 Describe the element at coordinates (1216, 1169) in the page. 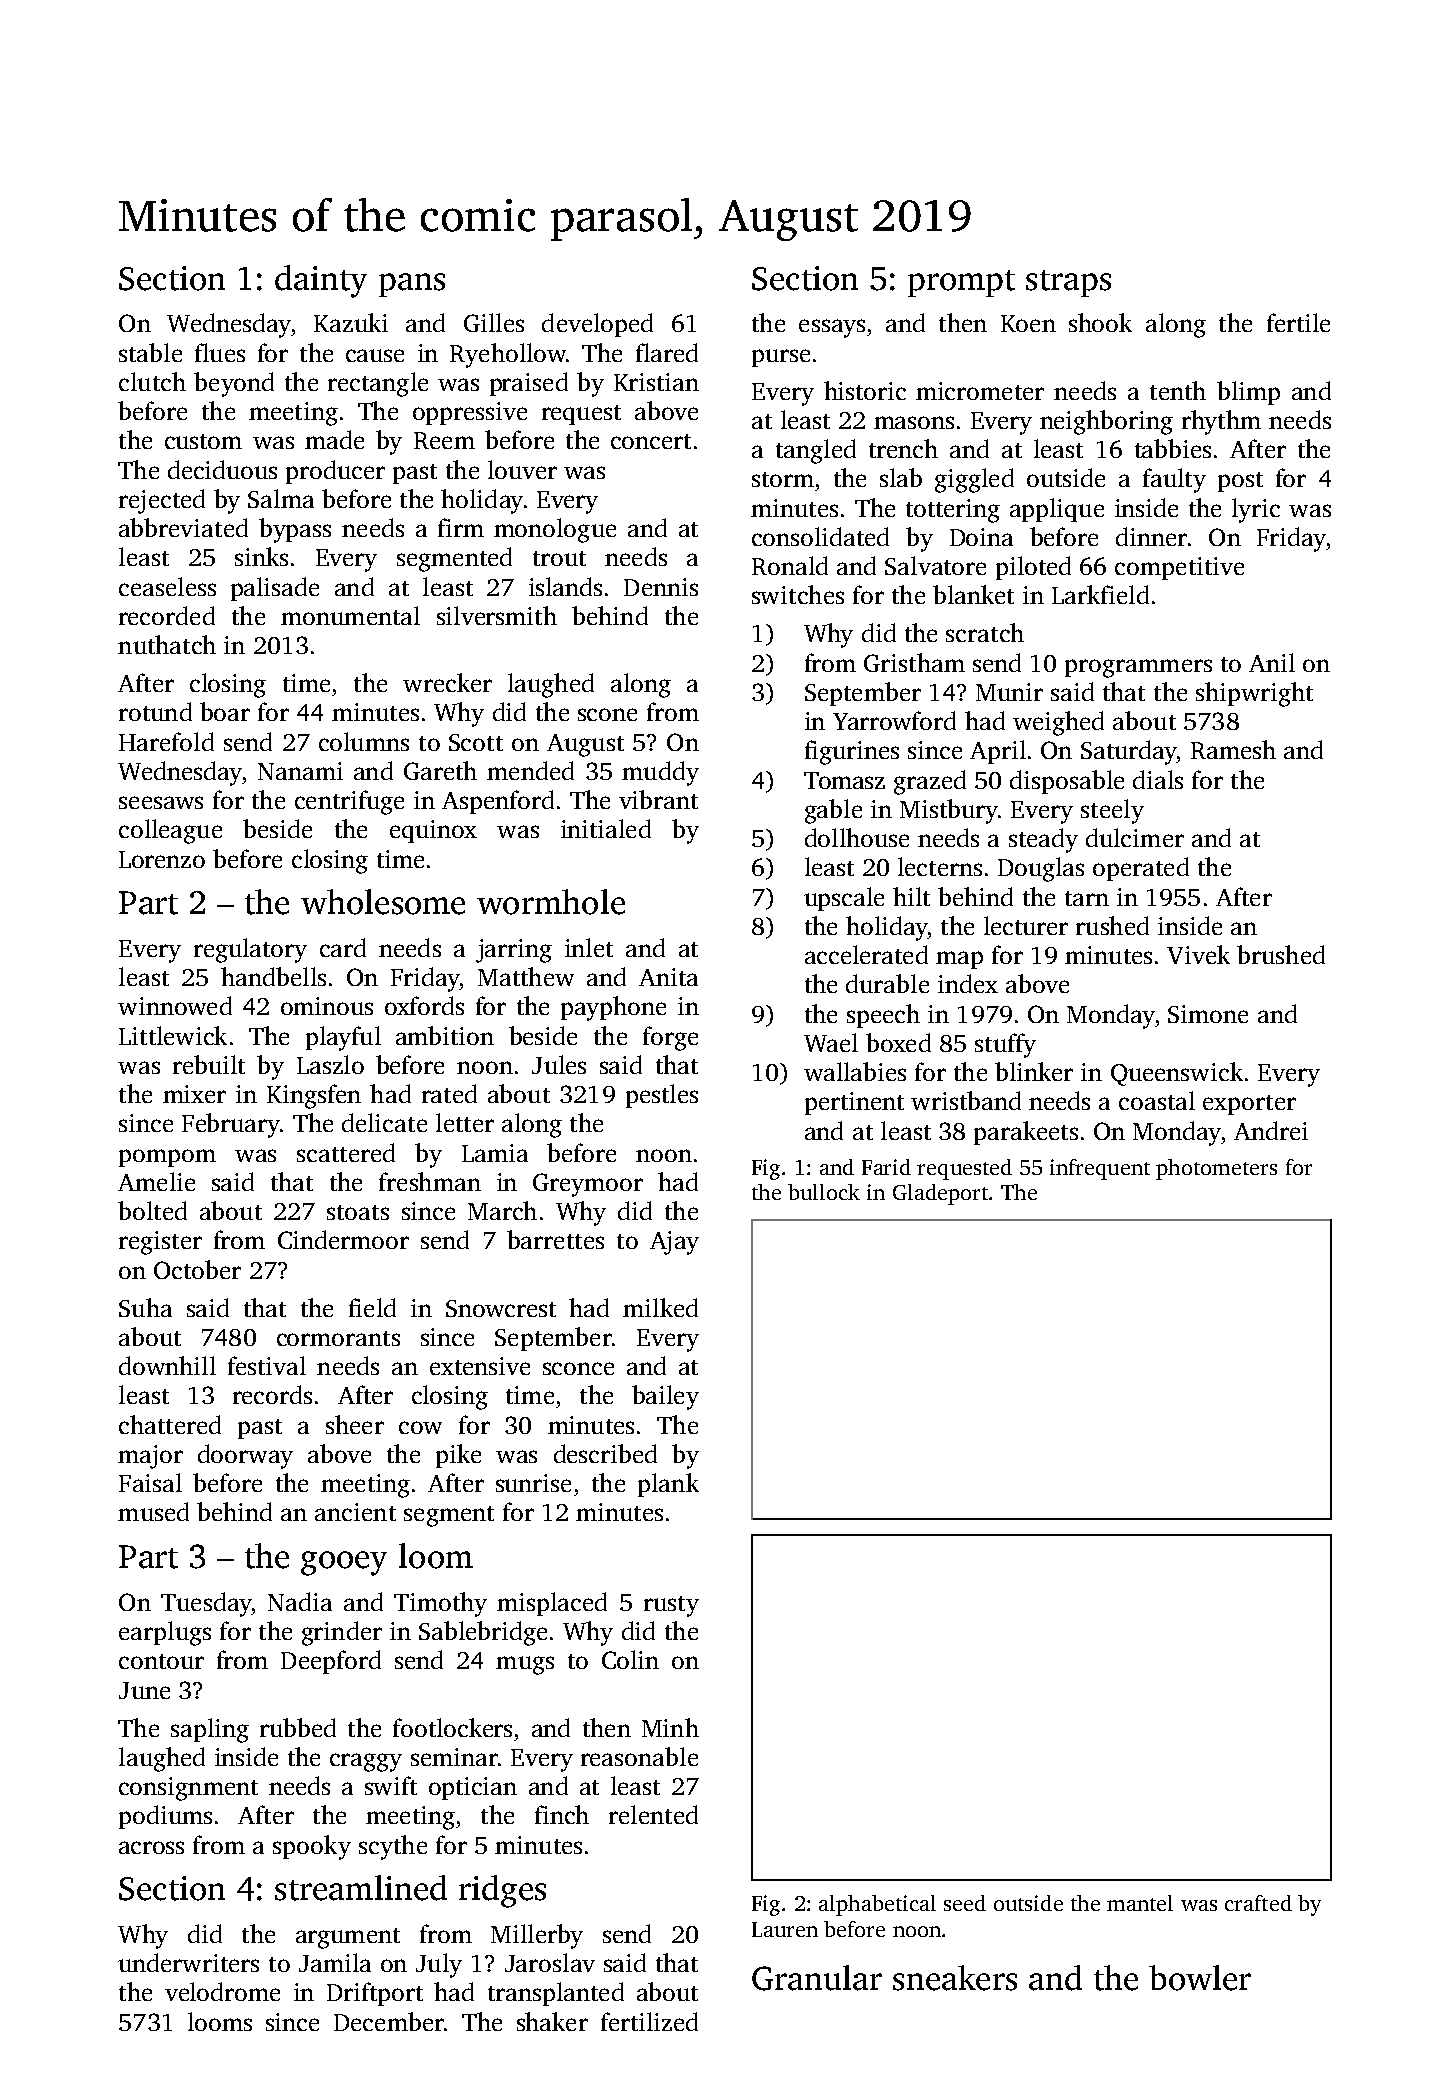

I see `photometers` at that location.
